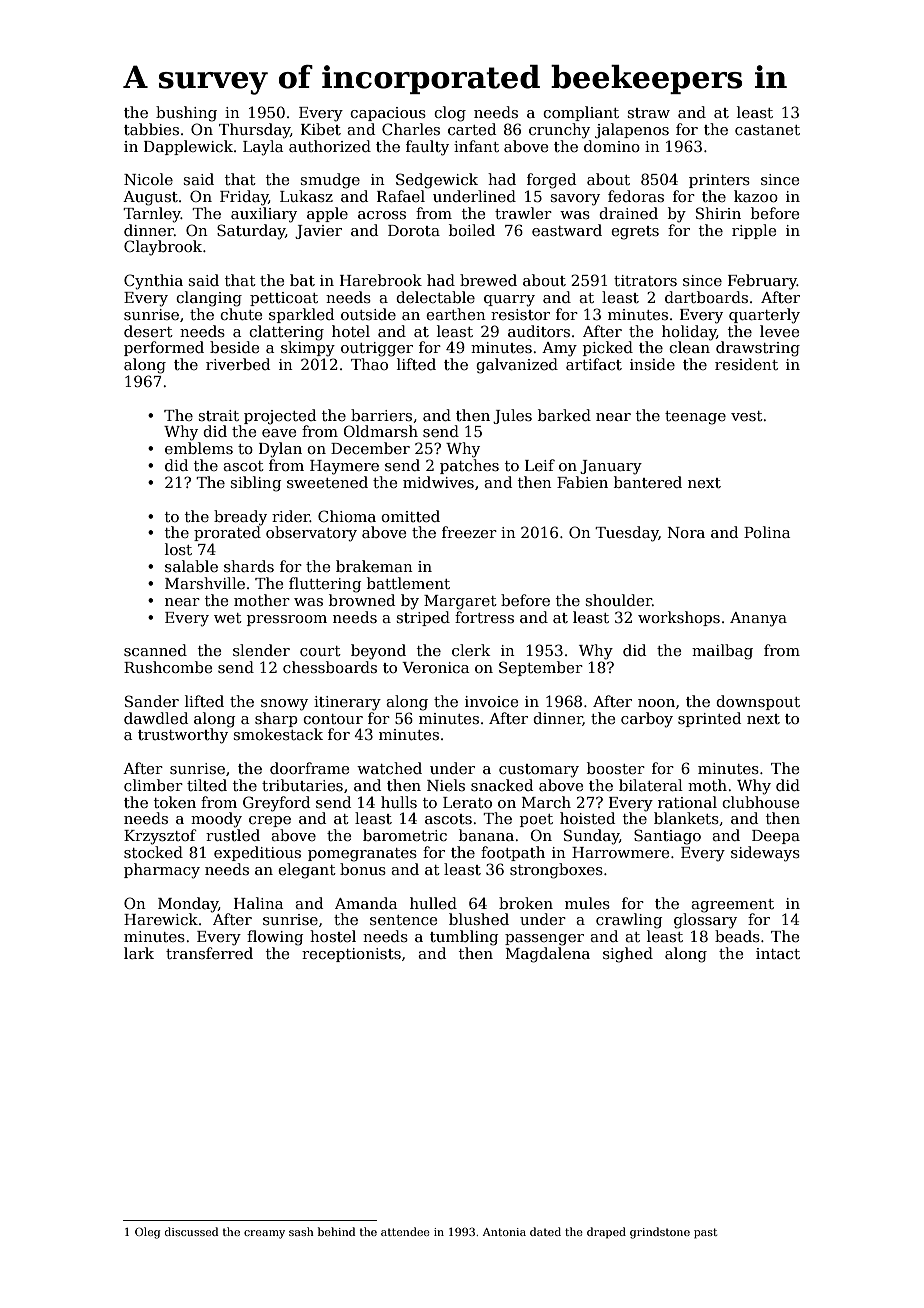 Image resolution: width=924 pixels, height=1308 pixels. I want to click on Layla, so click(263, 148).
